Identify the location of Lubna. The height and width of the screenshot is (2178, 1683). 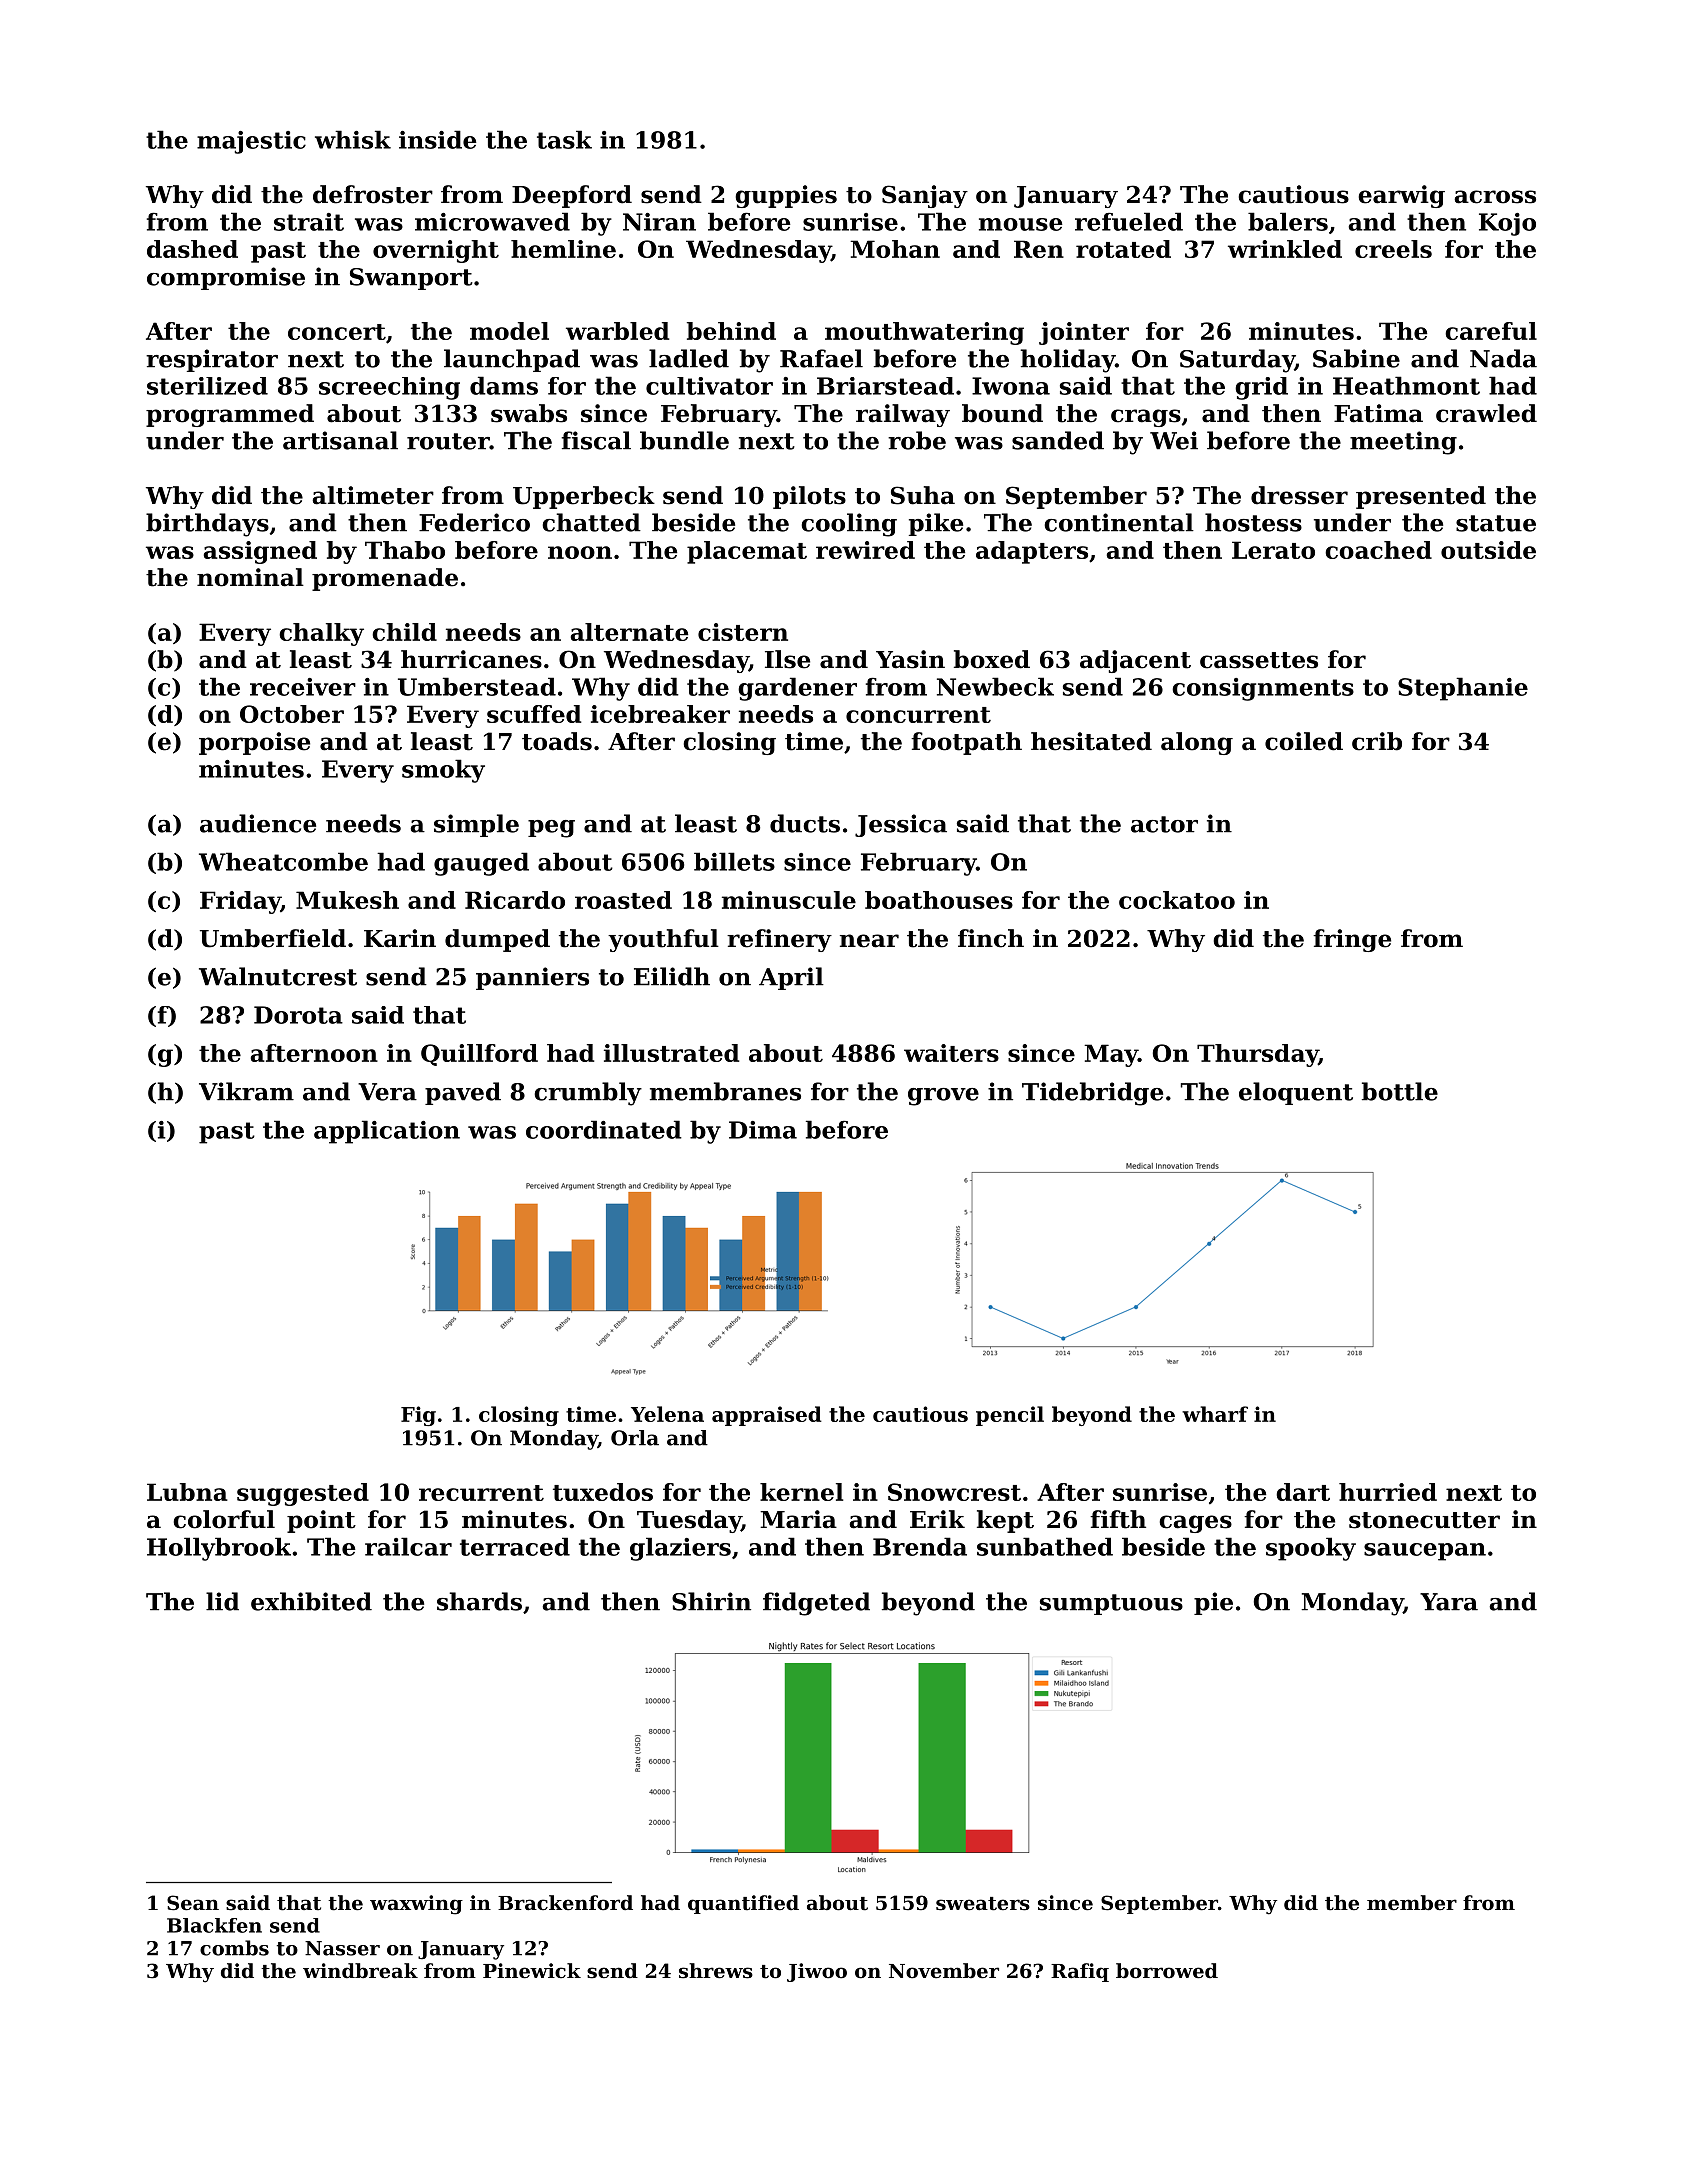
(187, 1492).
